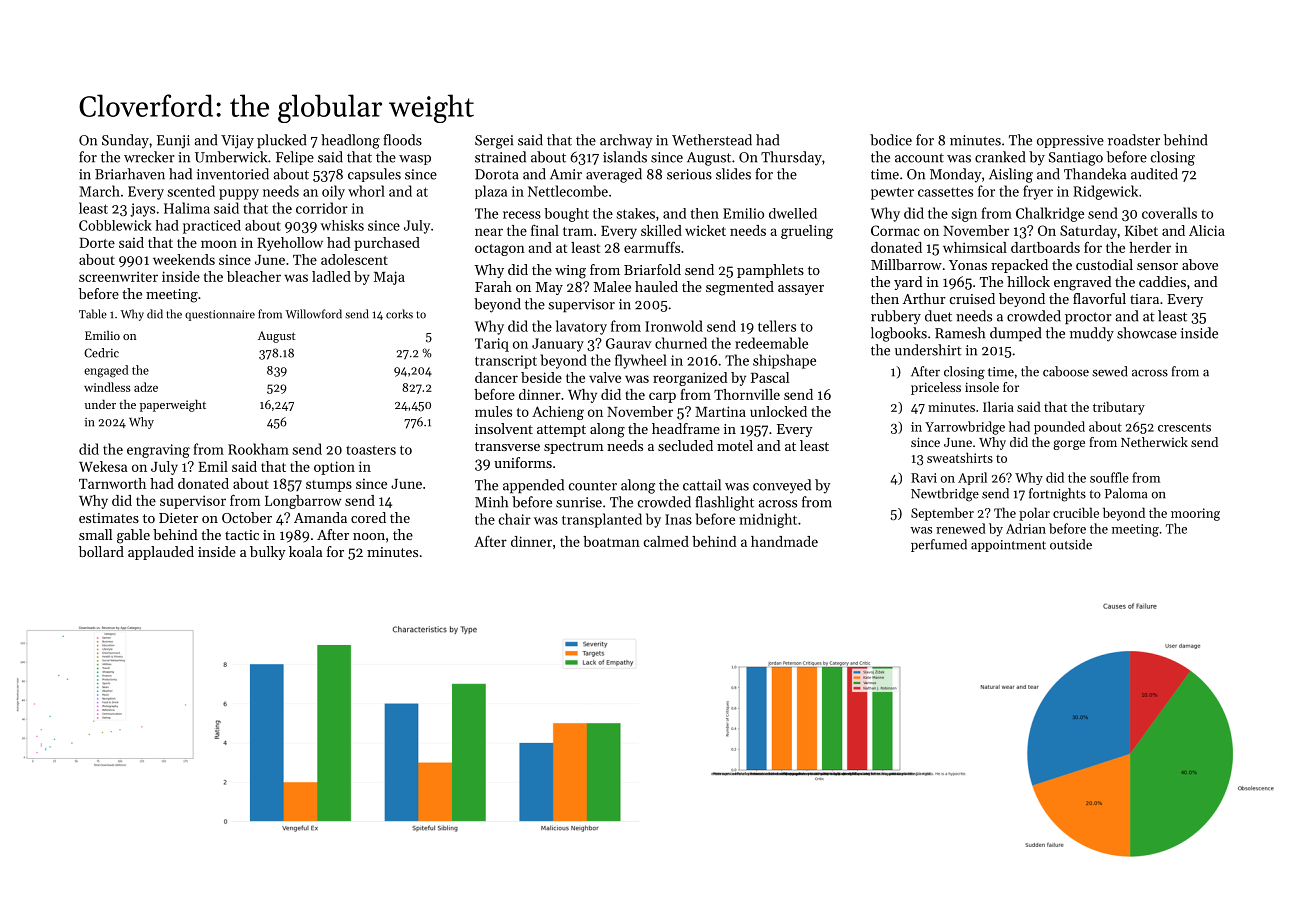 Image resolution: width=1308 pixels, height=924 pixels. Describe the element at coordinates (578, 231) in the document. I see `tram` at that location.
